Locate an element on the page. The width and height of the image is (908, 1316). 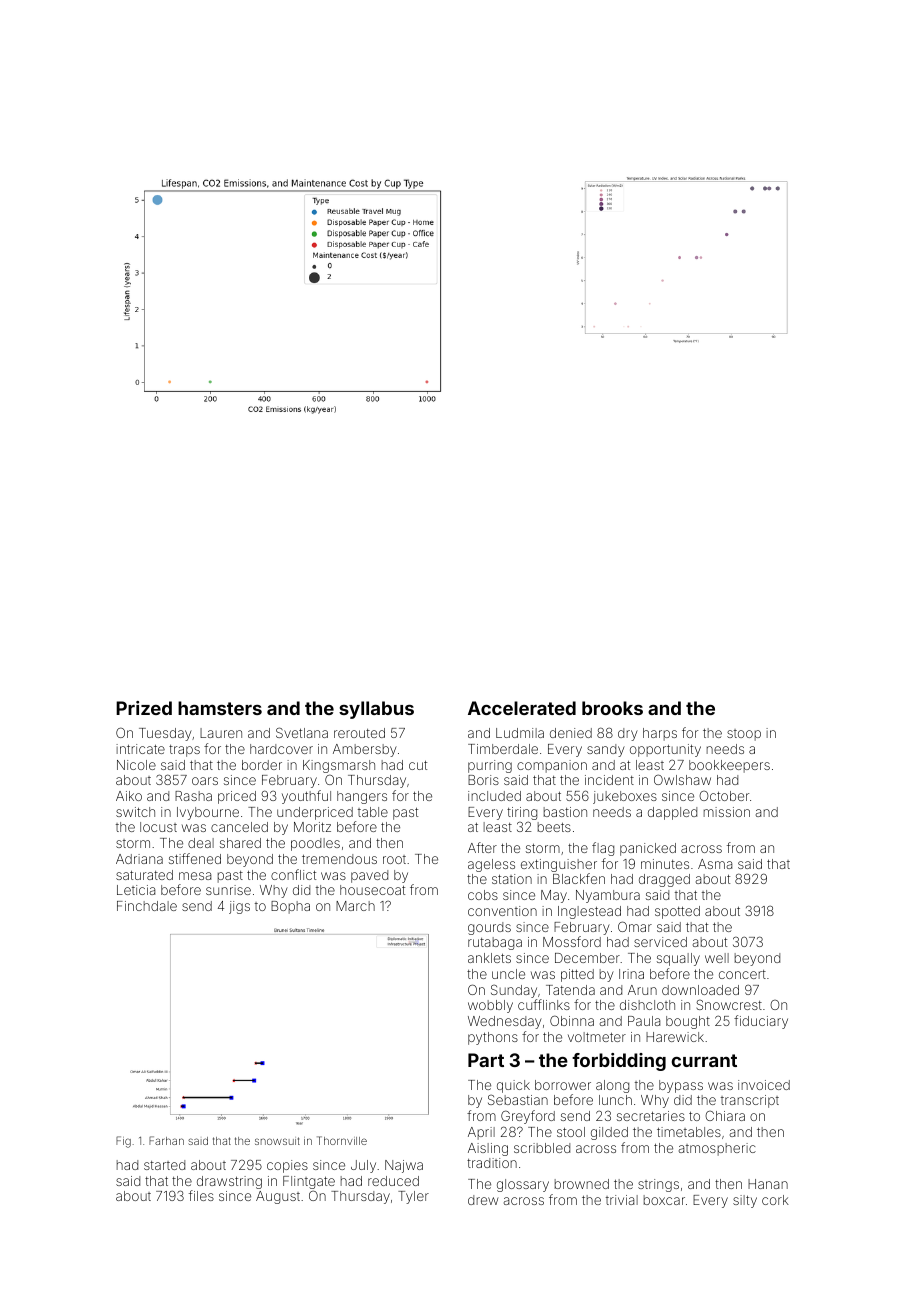
Leticia is located at coordinates (136, 890).
